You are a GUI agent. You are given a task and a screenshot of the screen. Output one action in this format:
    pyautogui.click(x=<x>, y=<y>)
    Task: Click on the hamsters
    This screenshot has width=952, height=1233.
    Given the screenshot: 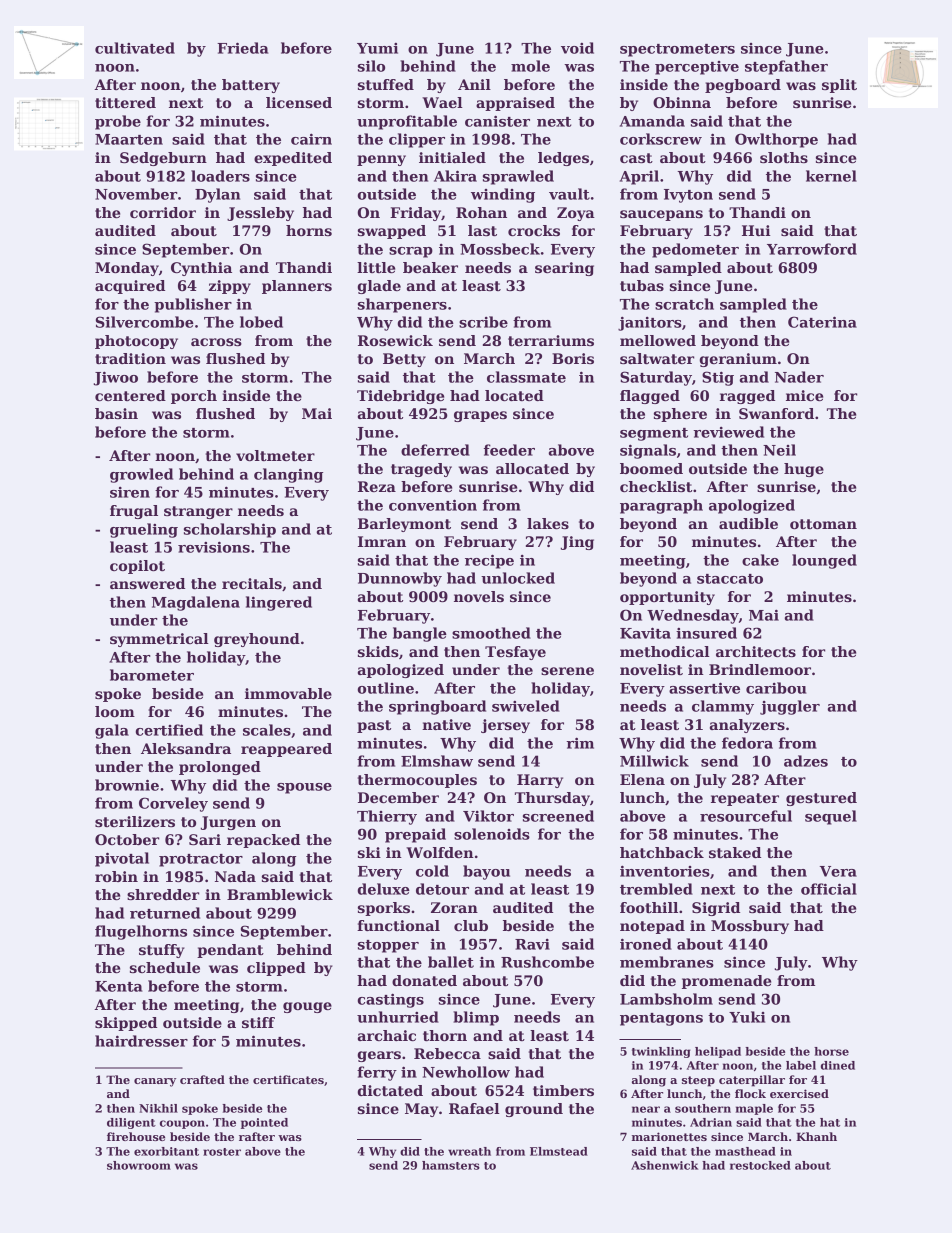 What is the action you would take?
    pyautogui.click(x=451, y=1165)
